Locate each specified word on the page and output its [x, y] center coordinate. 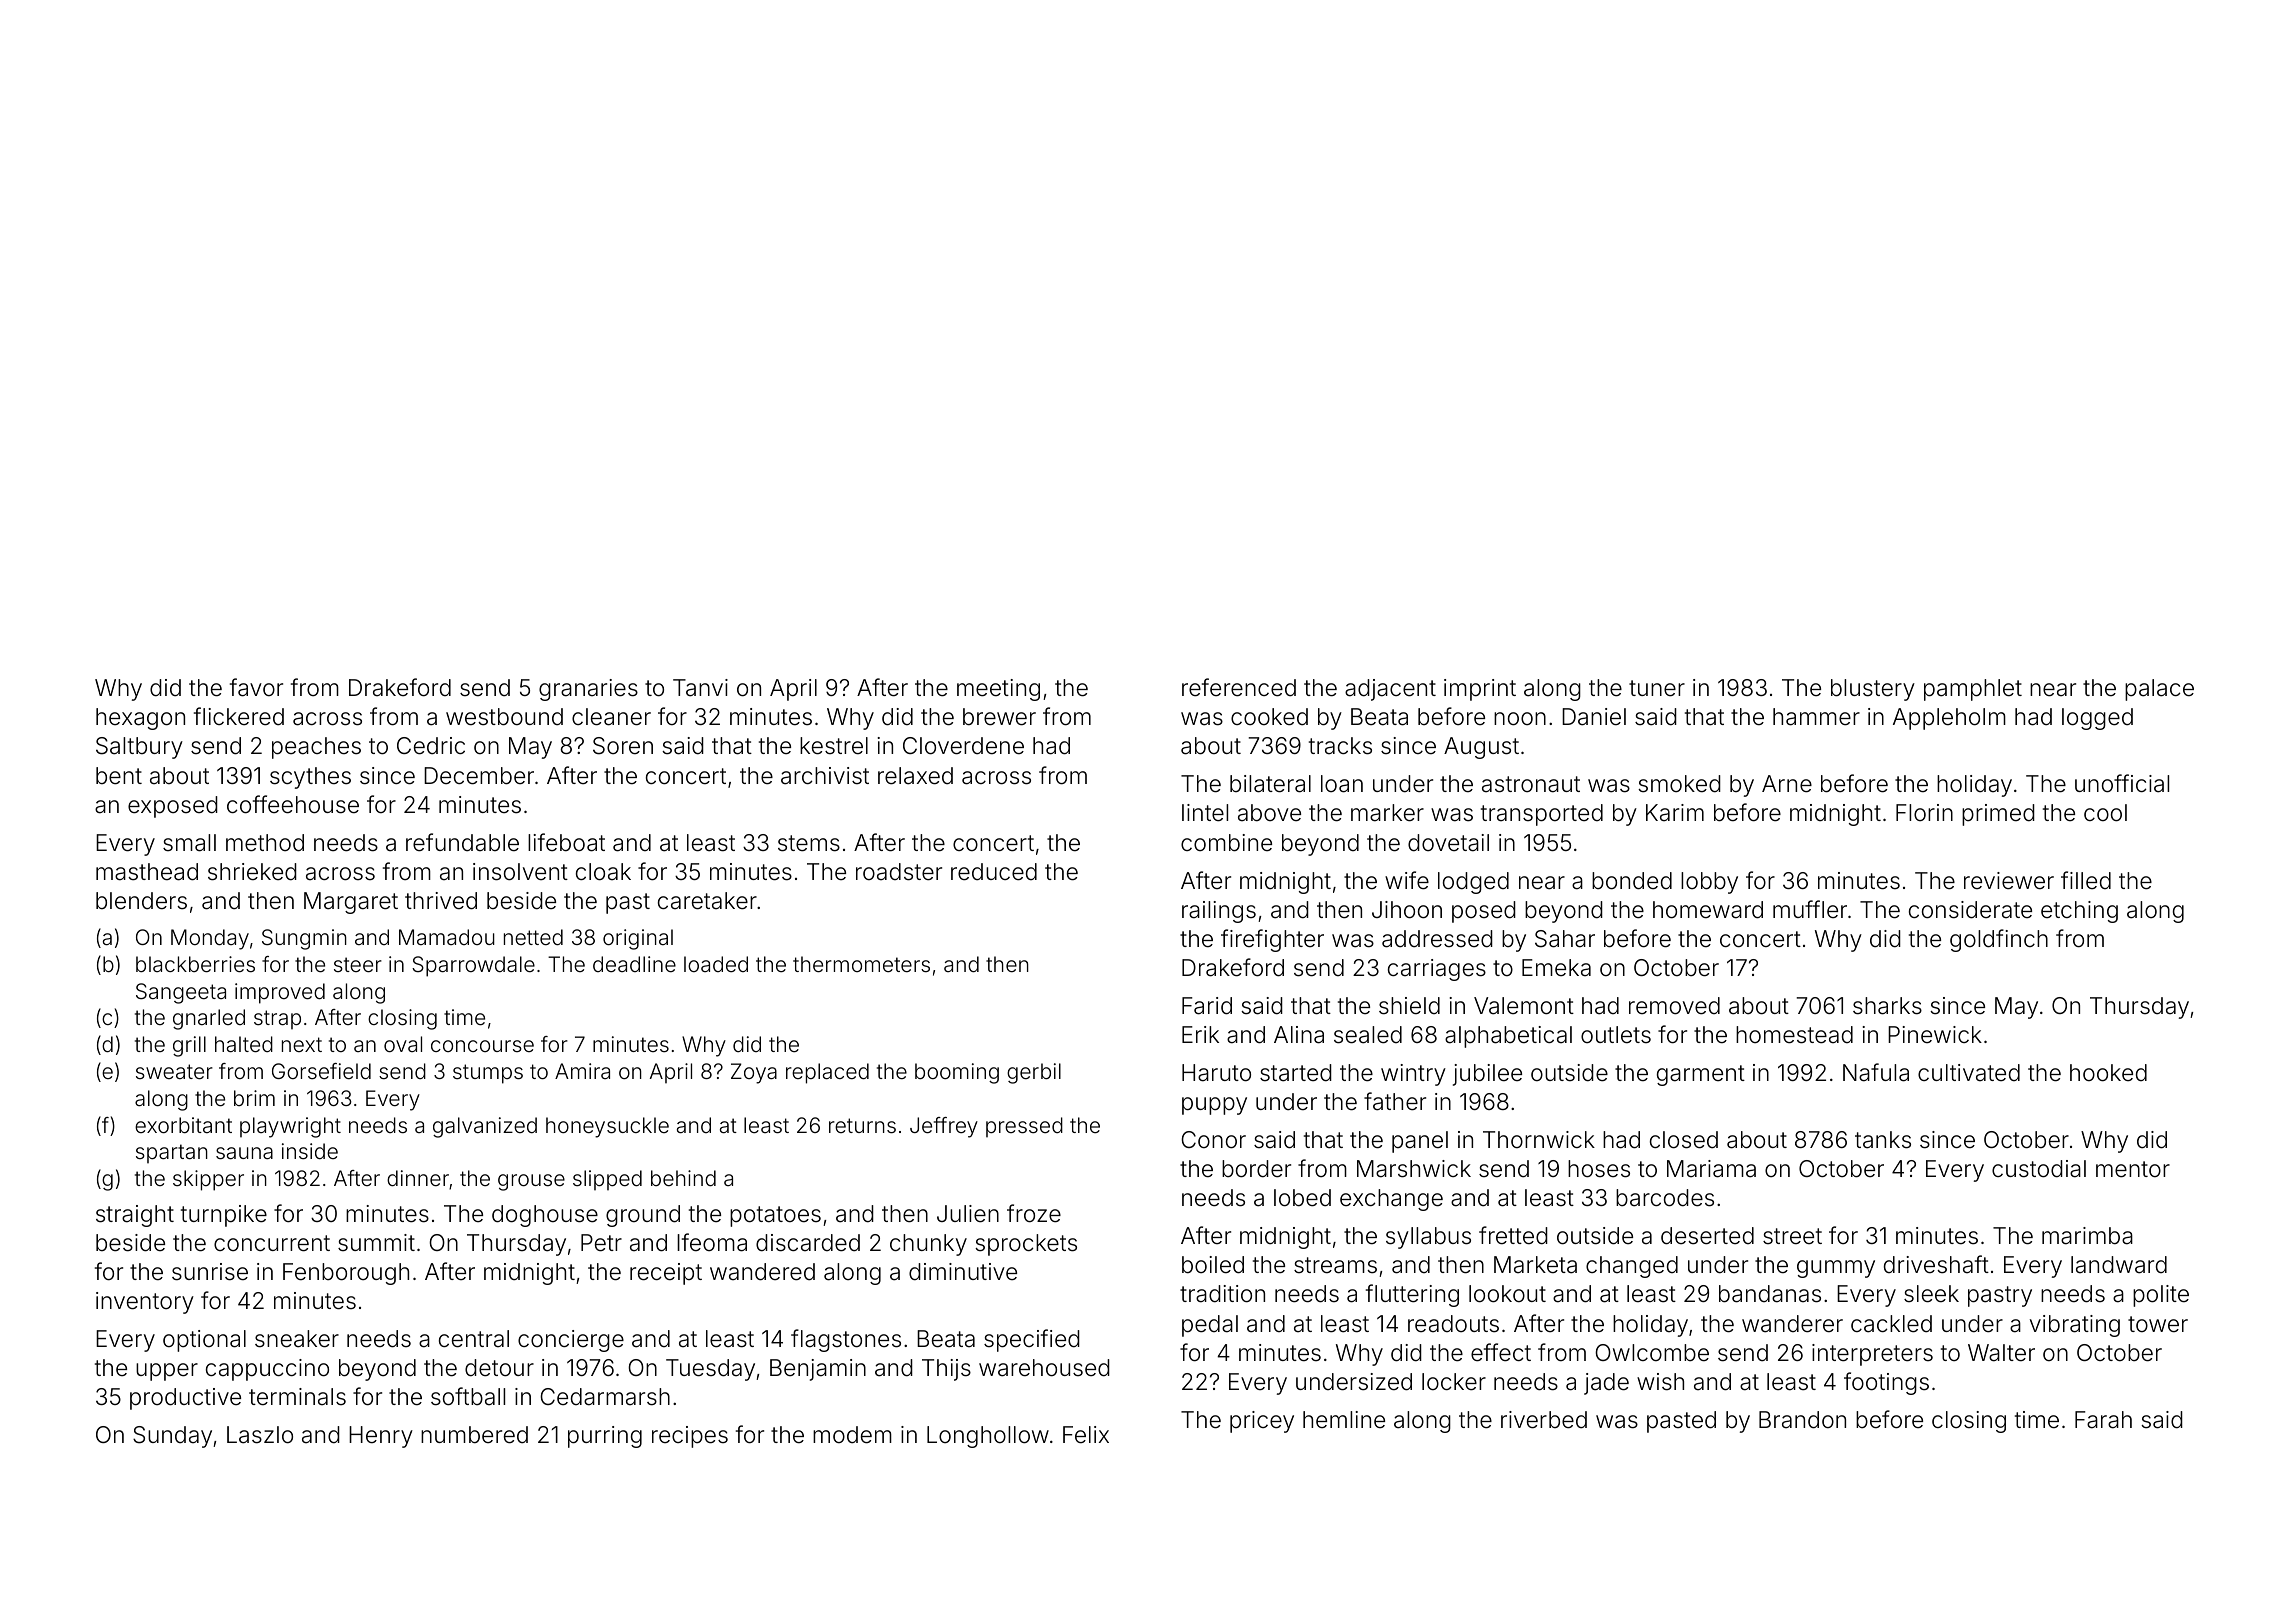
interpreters [1872, 1355]
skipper [208, 1180]
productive [185, 1399]
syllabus [1428, 1238]
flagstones [846, 1340]
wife [1407, 880]
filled [2086, 880]
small [189, 843]
